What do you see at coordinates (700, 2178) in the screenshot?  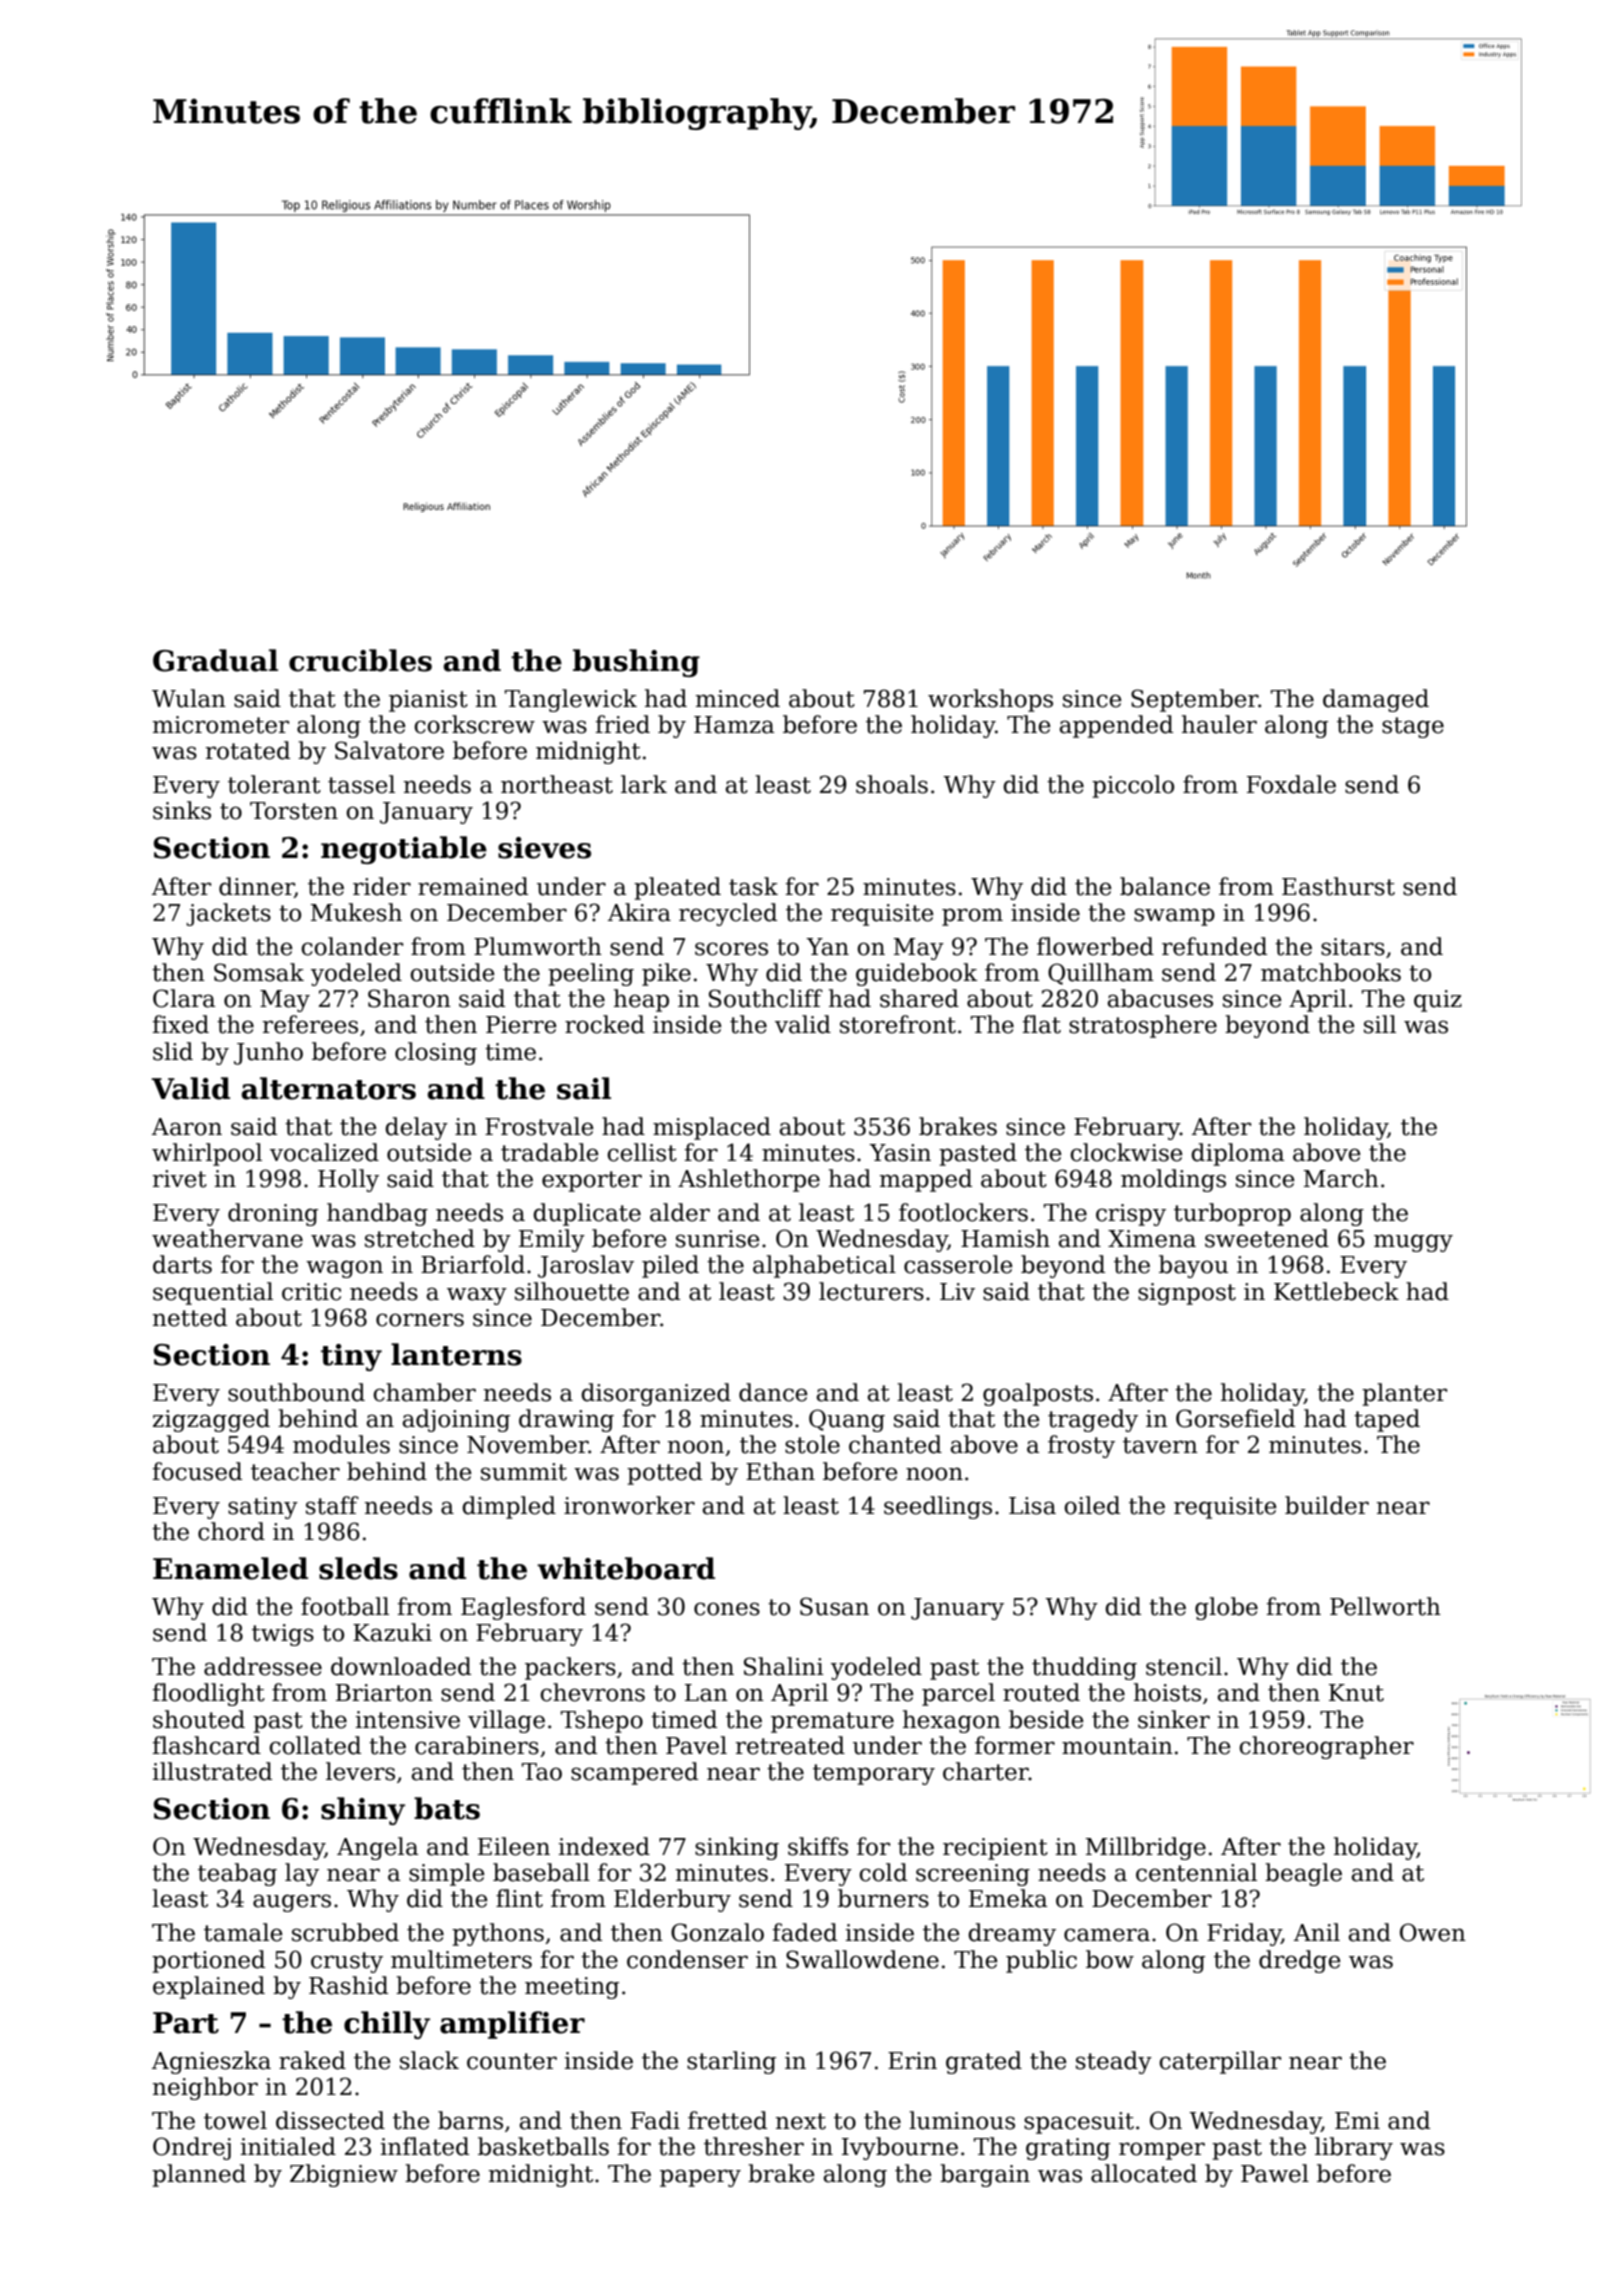 I see `papery` at bounding box center [700, 2178].
